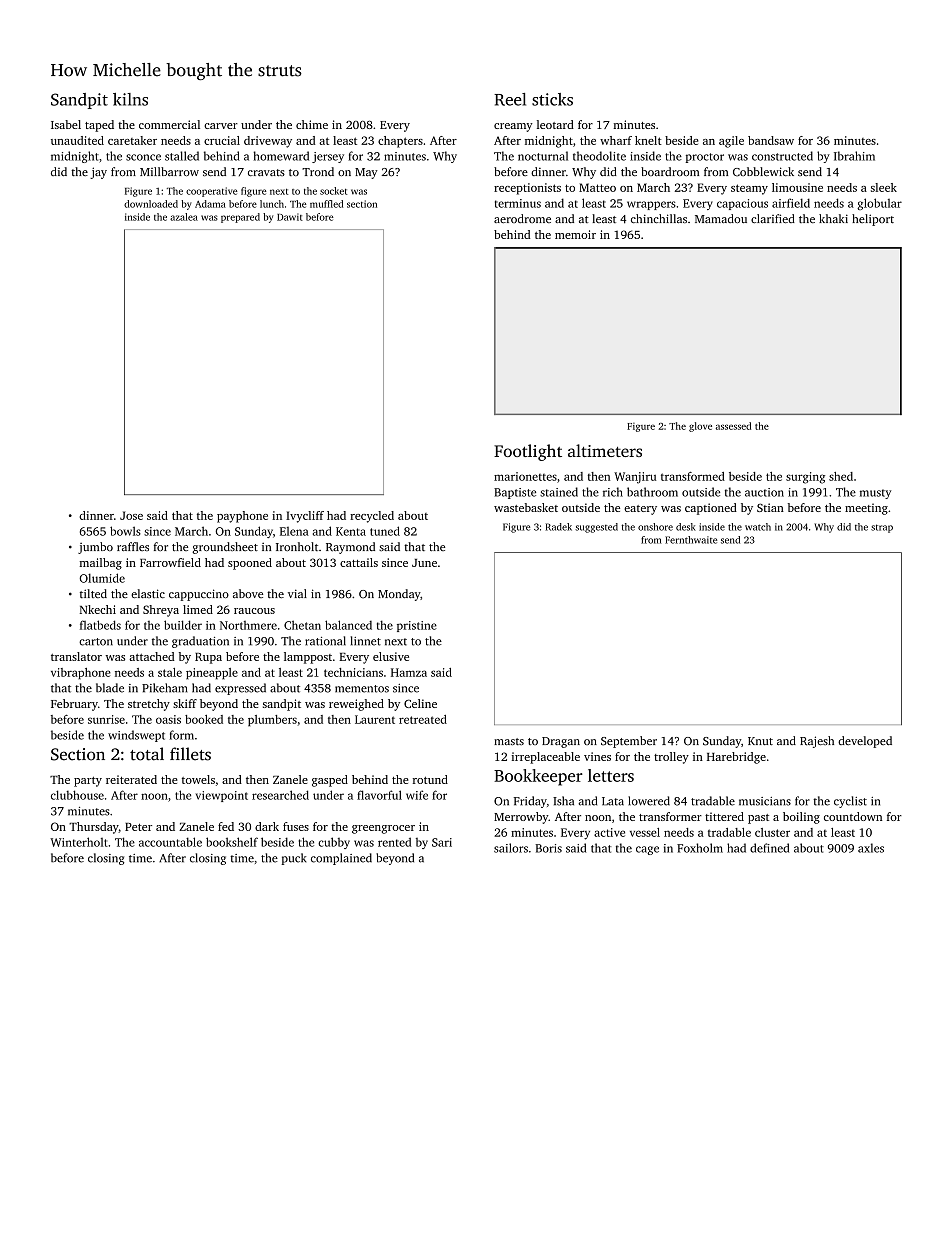 The height and width of the image is (1233, 952). I want to click on complained, so click(341, 859).
